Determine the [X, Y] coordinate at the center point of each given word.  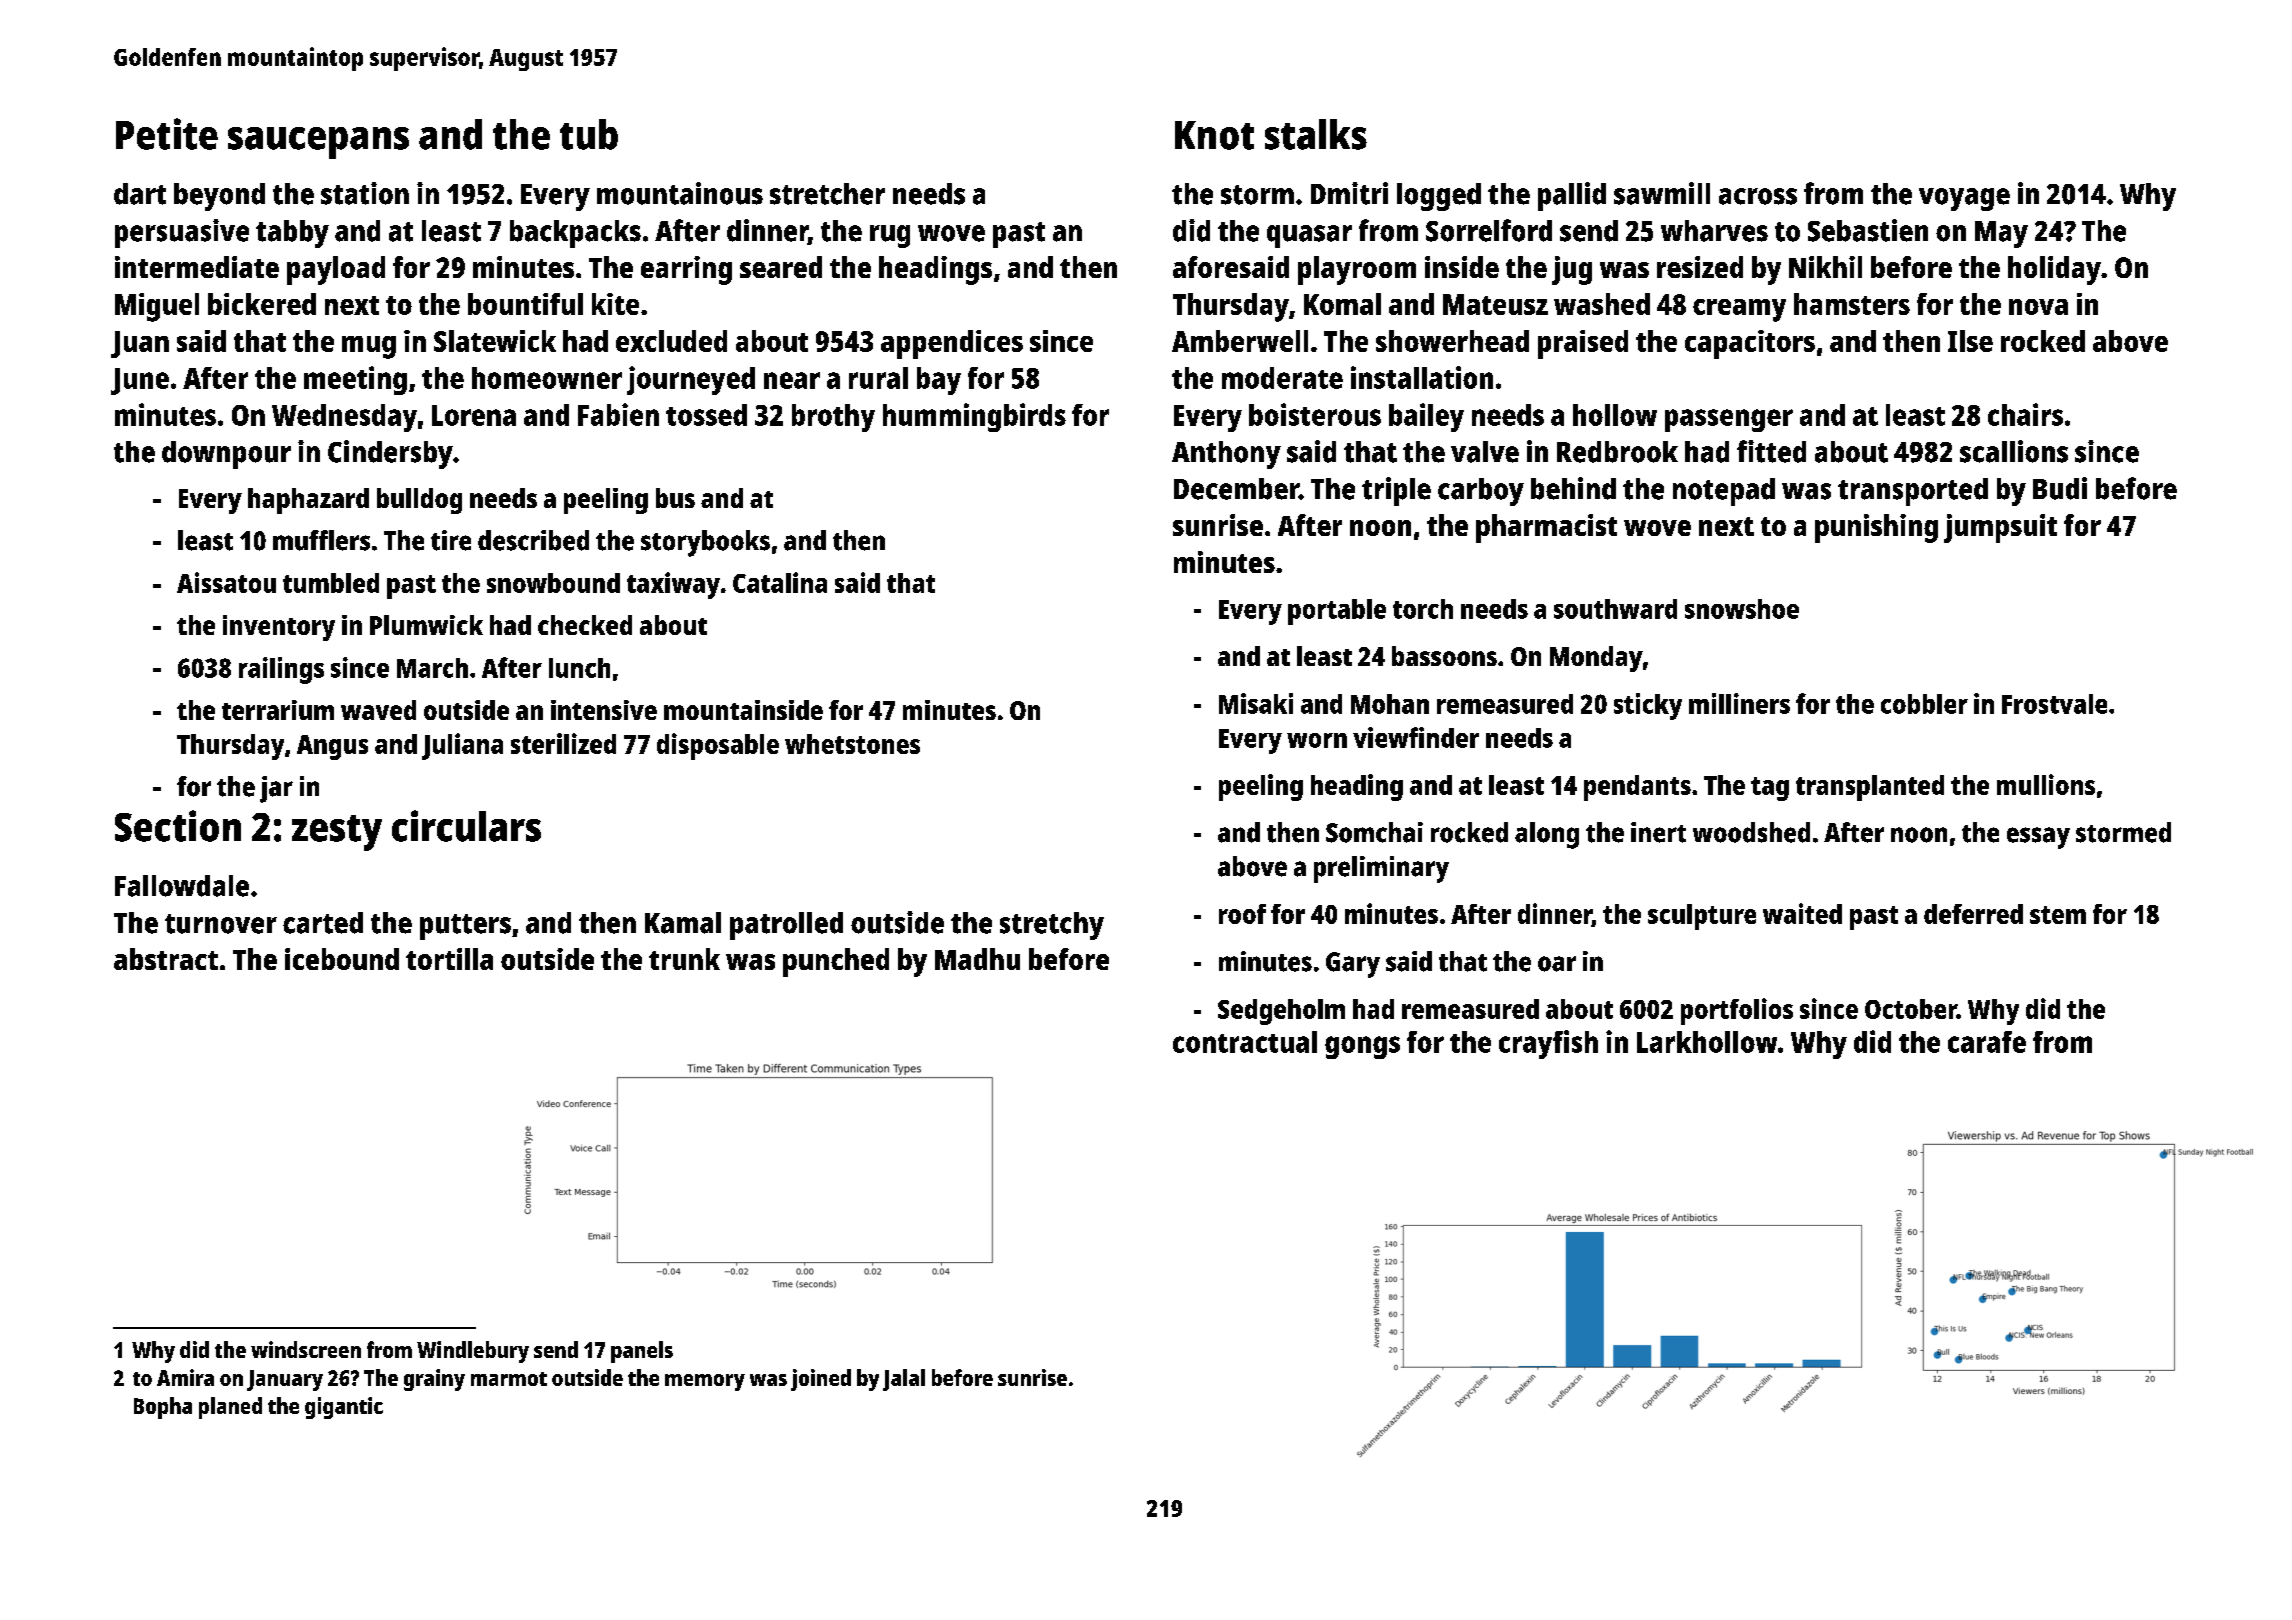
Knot [1214, 135]
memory [705, 1382]
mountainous [680, 193]
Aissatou [226, 582]
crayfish [1548, 1044]
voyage [1964, 199]
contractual [1245, 1042]
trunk [684, 959]
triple [1396, 491]
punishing [1876, 528]
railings [281, 670]
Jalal [904, 1380]
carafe [1987, 1042]
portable [1337, 612]
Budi [2060, 488]
